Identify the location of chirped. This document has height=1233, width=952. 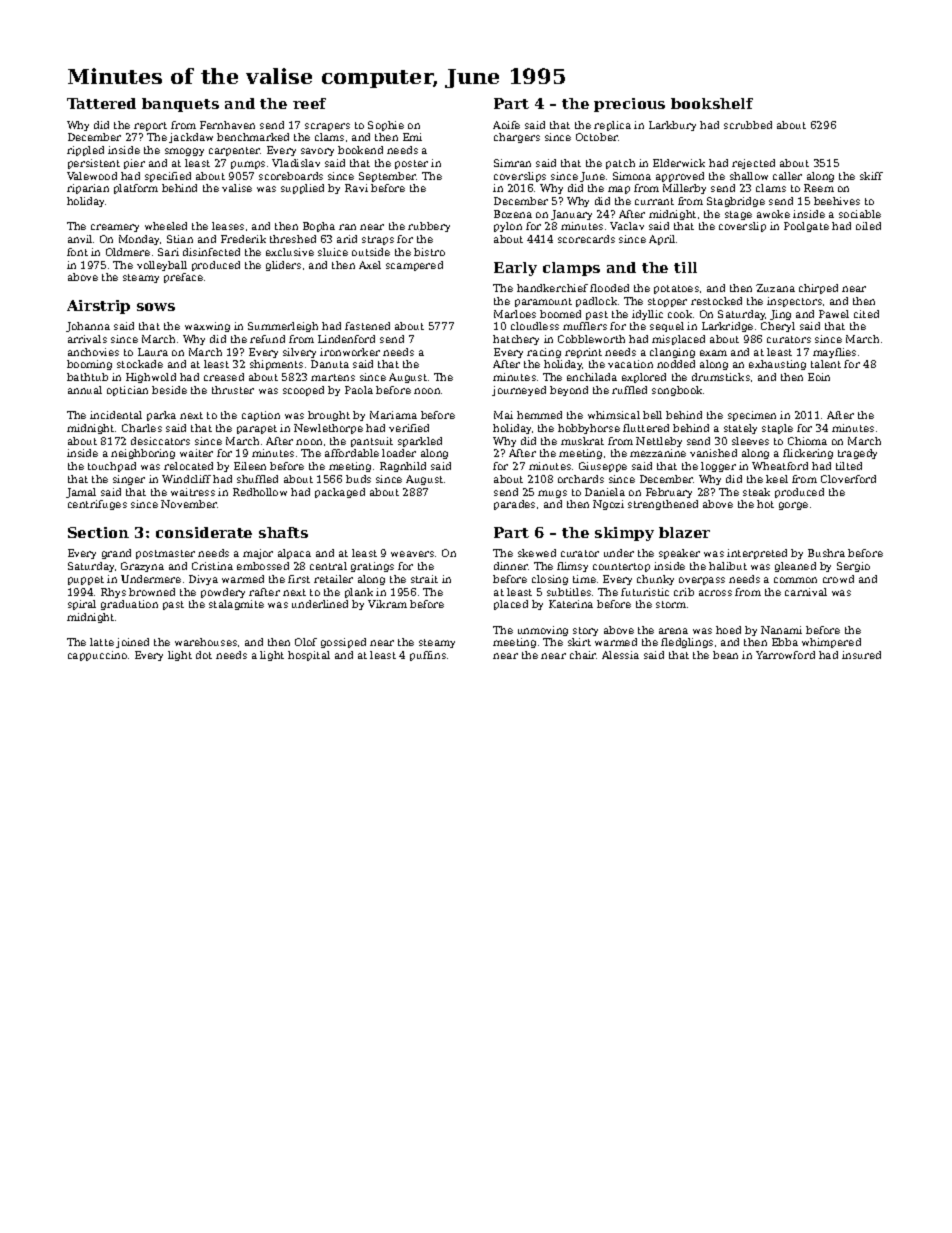
(818, 289).
